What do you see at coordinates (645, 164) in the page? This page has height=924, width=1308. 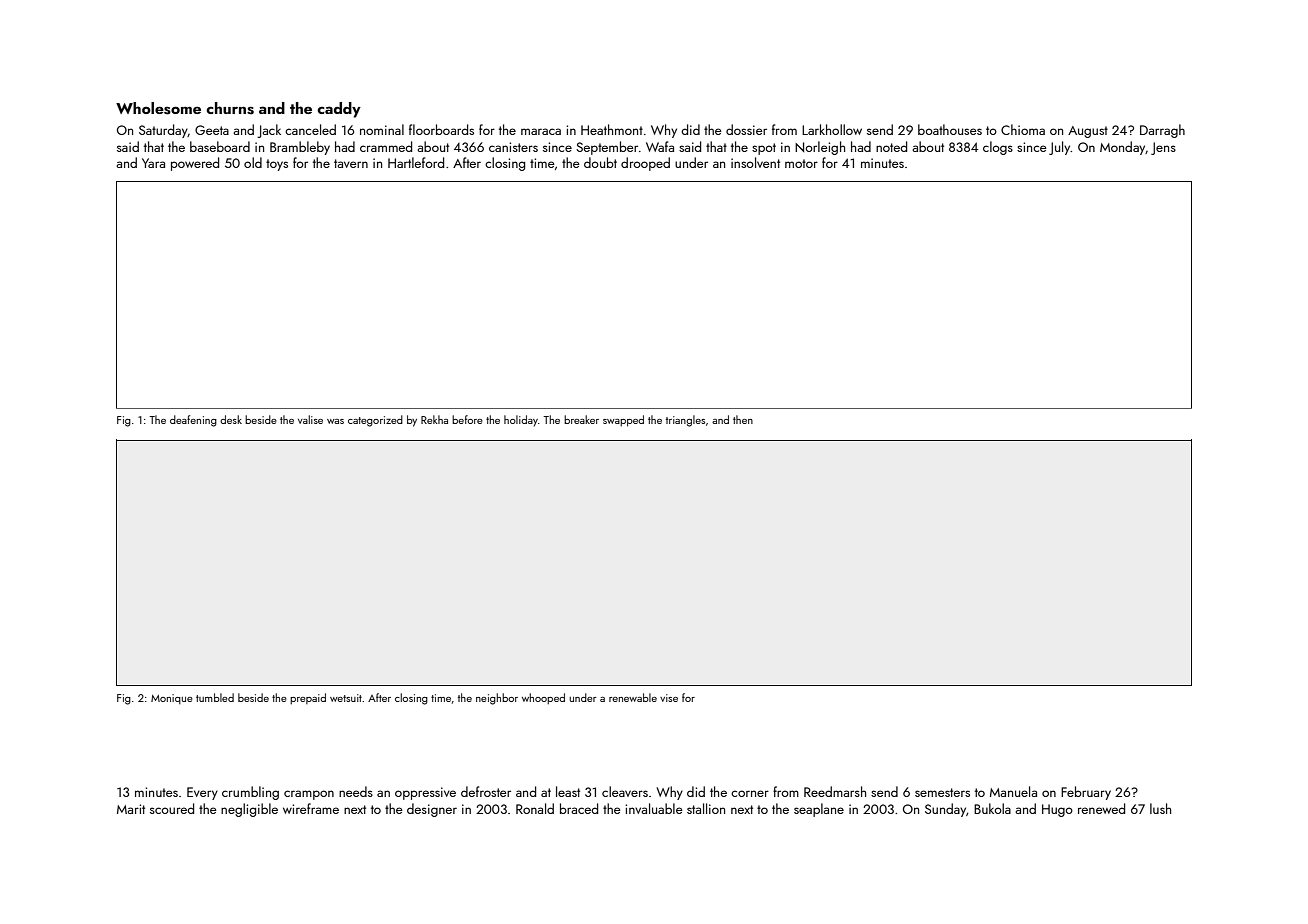 I see `drooped` at bounding box center [645, 164].
